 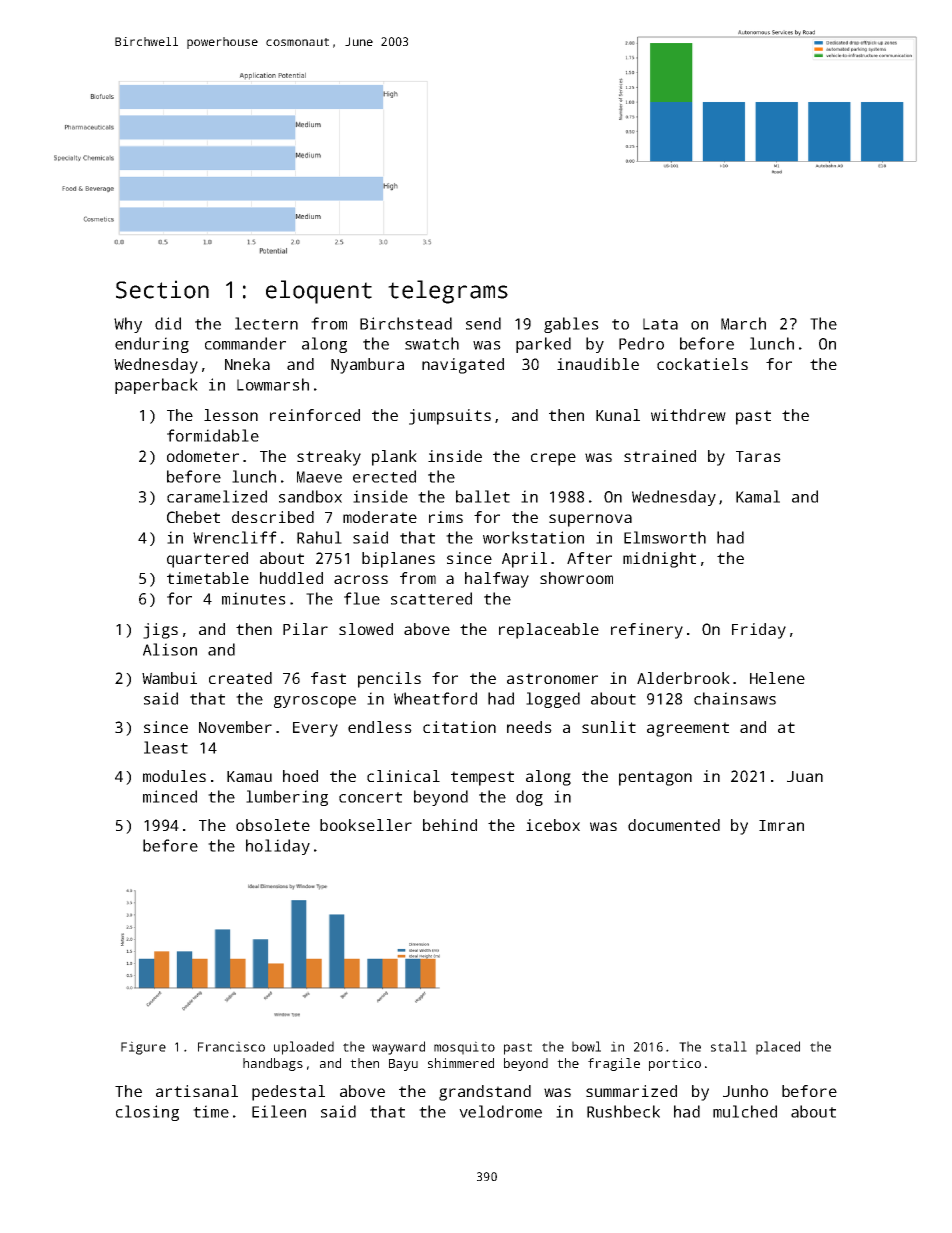 I want to click on Pedro, so click(x=641, y=343).
